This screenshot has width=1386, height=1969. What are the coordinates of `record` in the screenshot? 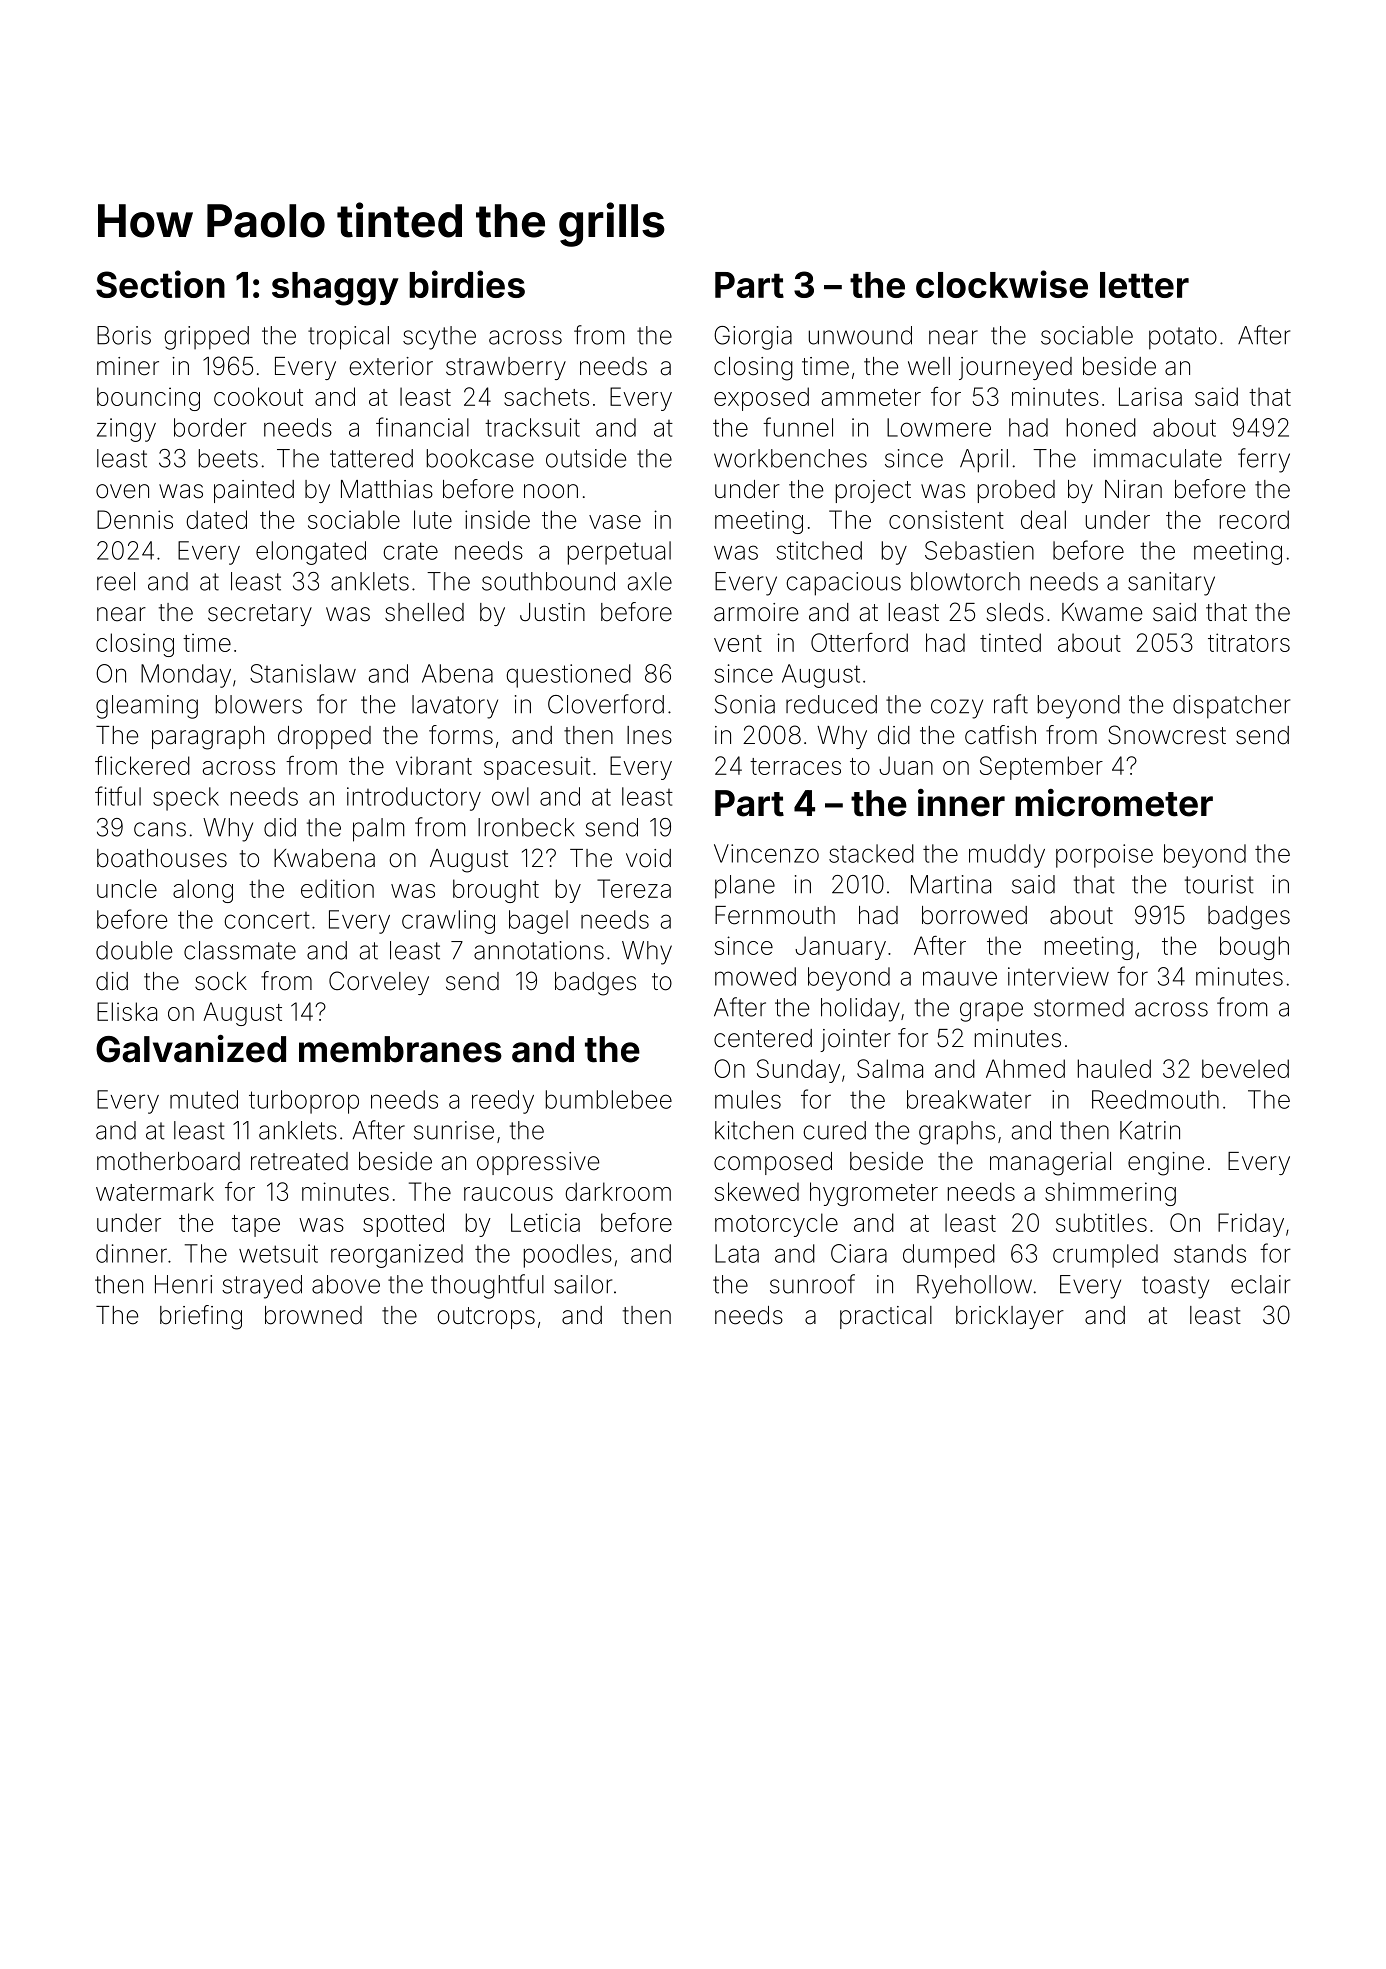 It's located at (1254, 519).
